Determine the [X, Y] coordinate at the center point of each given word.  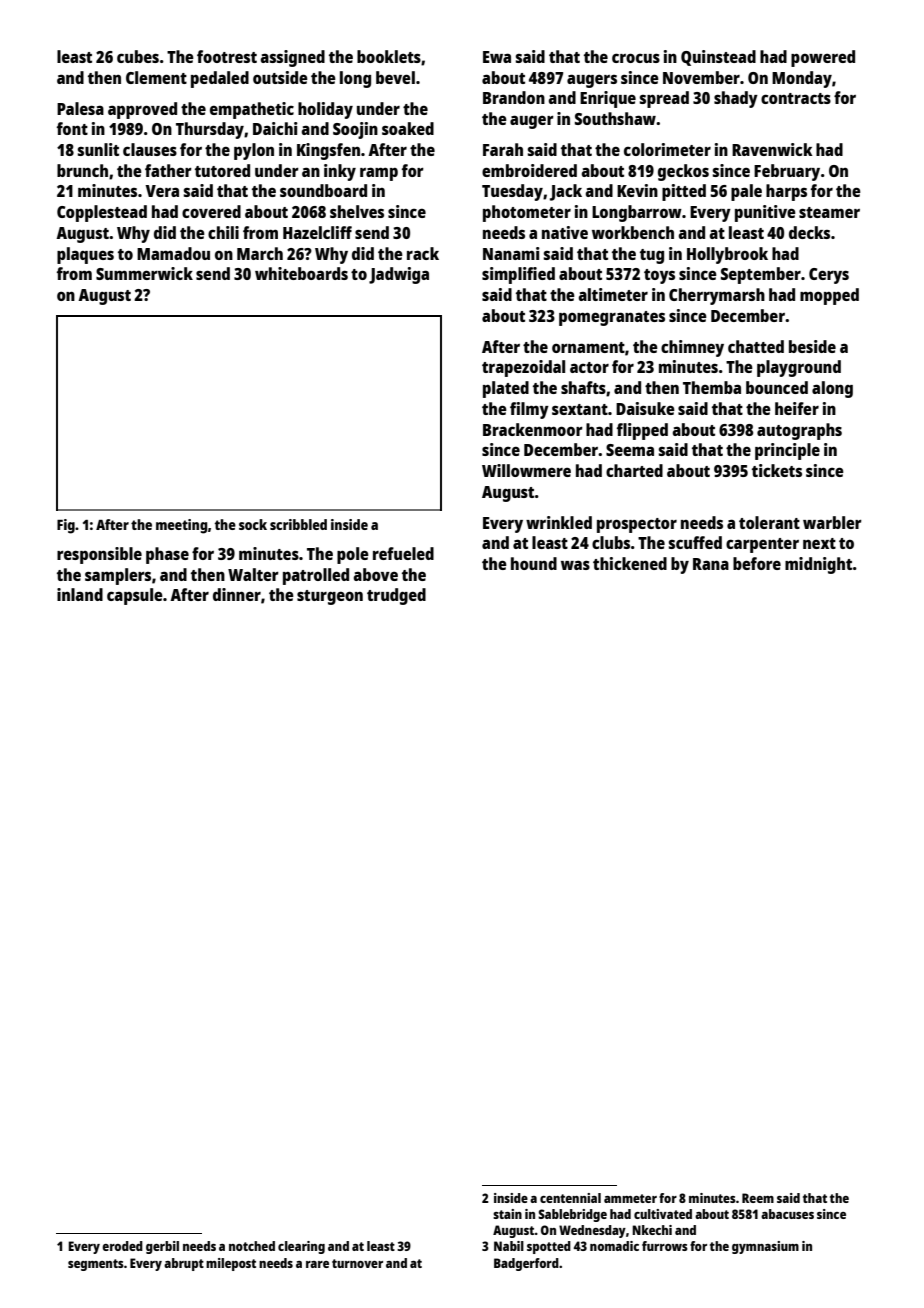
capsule [135, 596]
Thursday [210, 130]
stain [507, 1214]
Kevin [637, 190]
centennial [570, 1198]
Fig [66, 526]
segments [96, 1265]
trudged [396, 596]
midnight [819, 565]
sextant [580, 409]
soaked [408, 128]
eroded [122, 1246]
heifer [797, 408]
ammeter [630, 1198]
